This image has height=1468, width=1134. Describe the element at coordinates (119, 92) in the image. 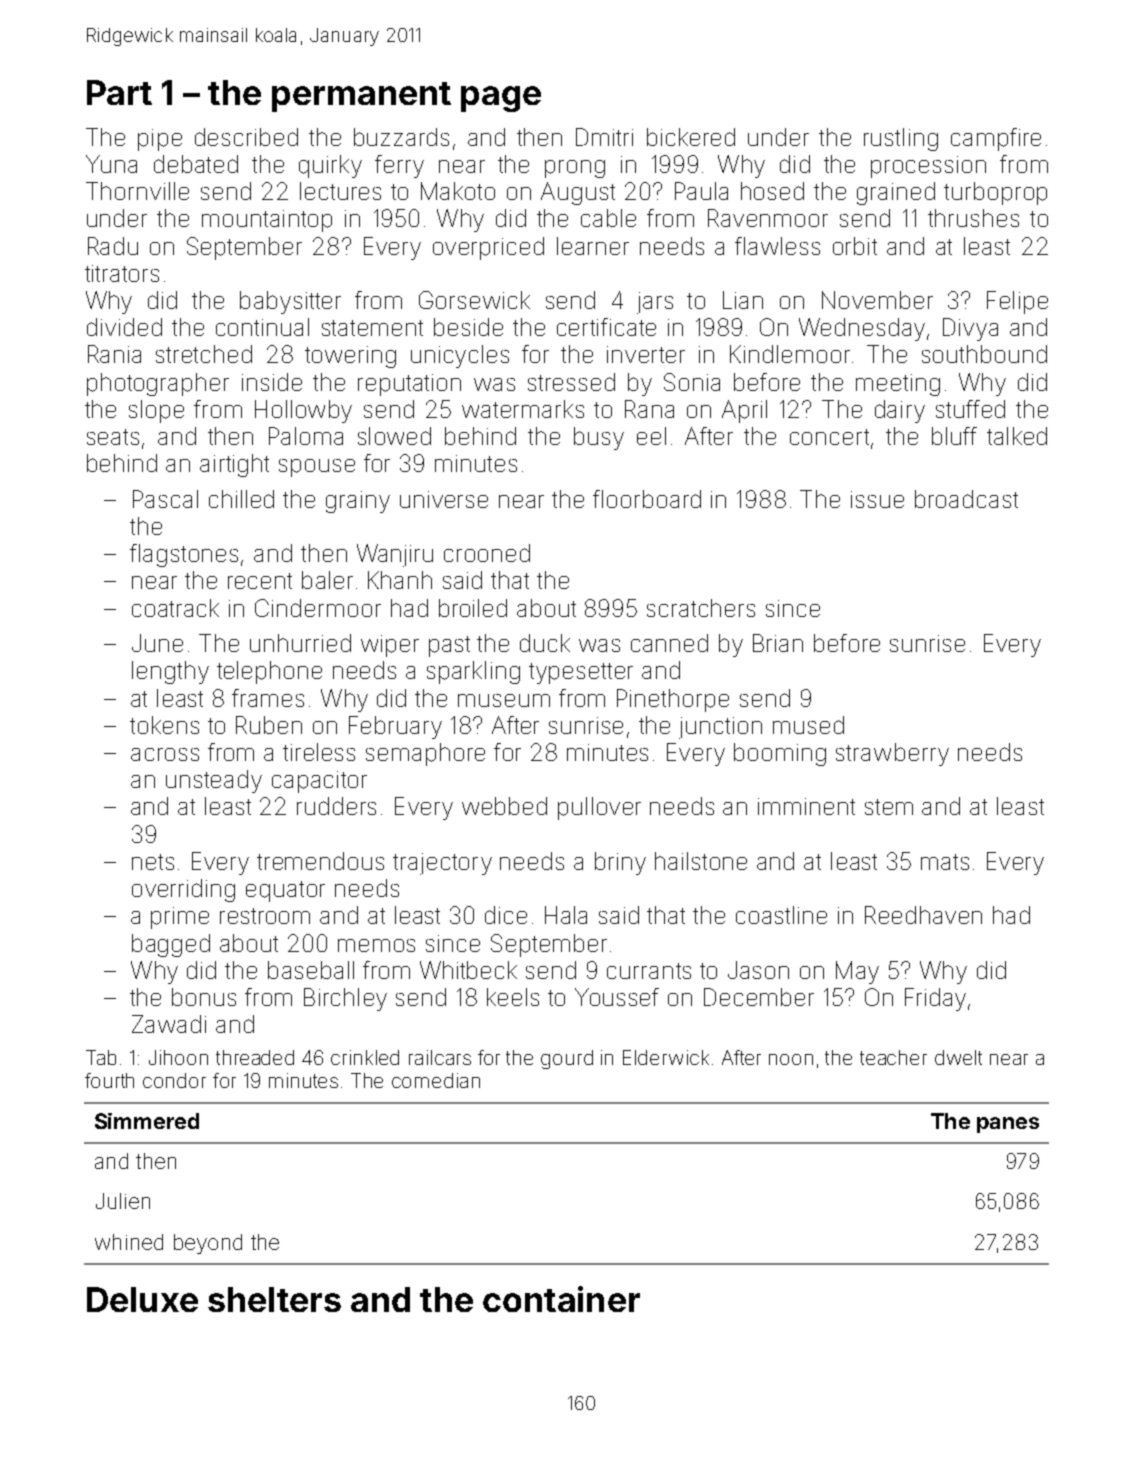

I see `Part` at that location.
